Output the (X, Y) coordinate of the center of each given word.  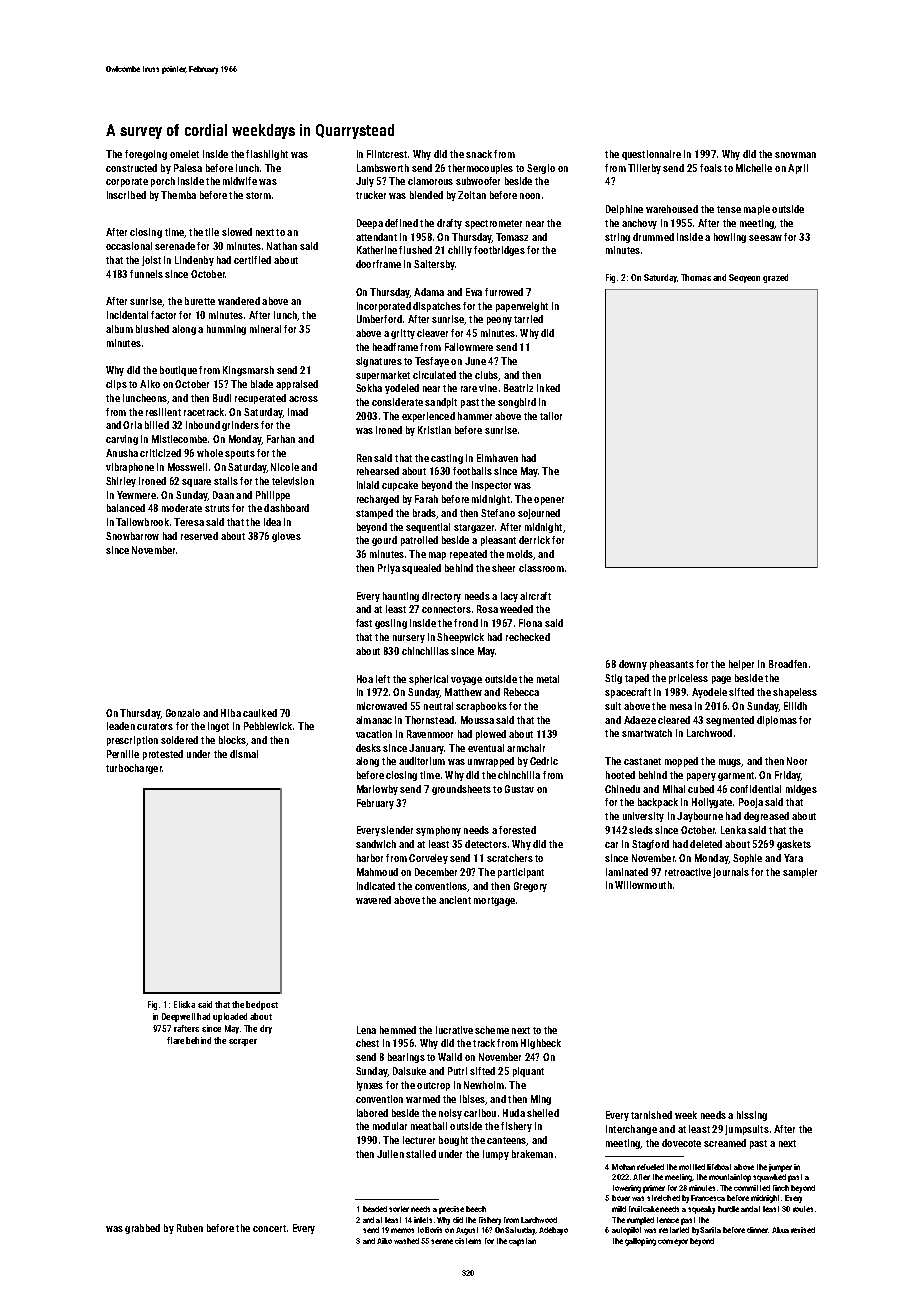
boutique (178, 371)
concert (269, 1228)
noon (530, 196)
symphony (438, 831)
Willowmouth (643, 885)
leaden (121, 726)
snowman (795, 155)
